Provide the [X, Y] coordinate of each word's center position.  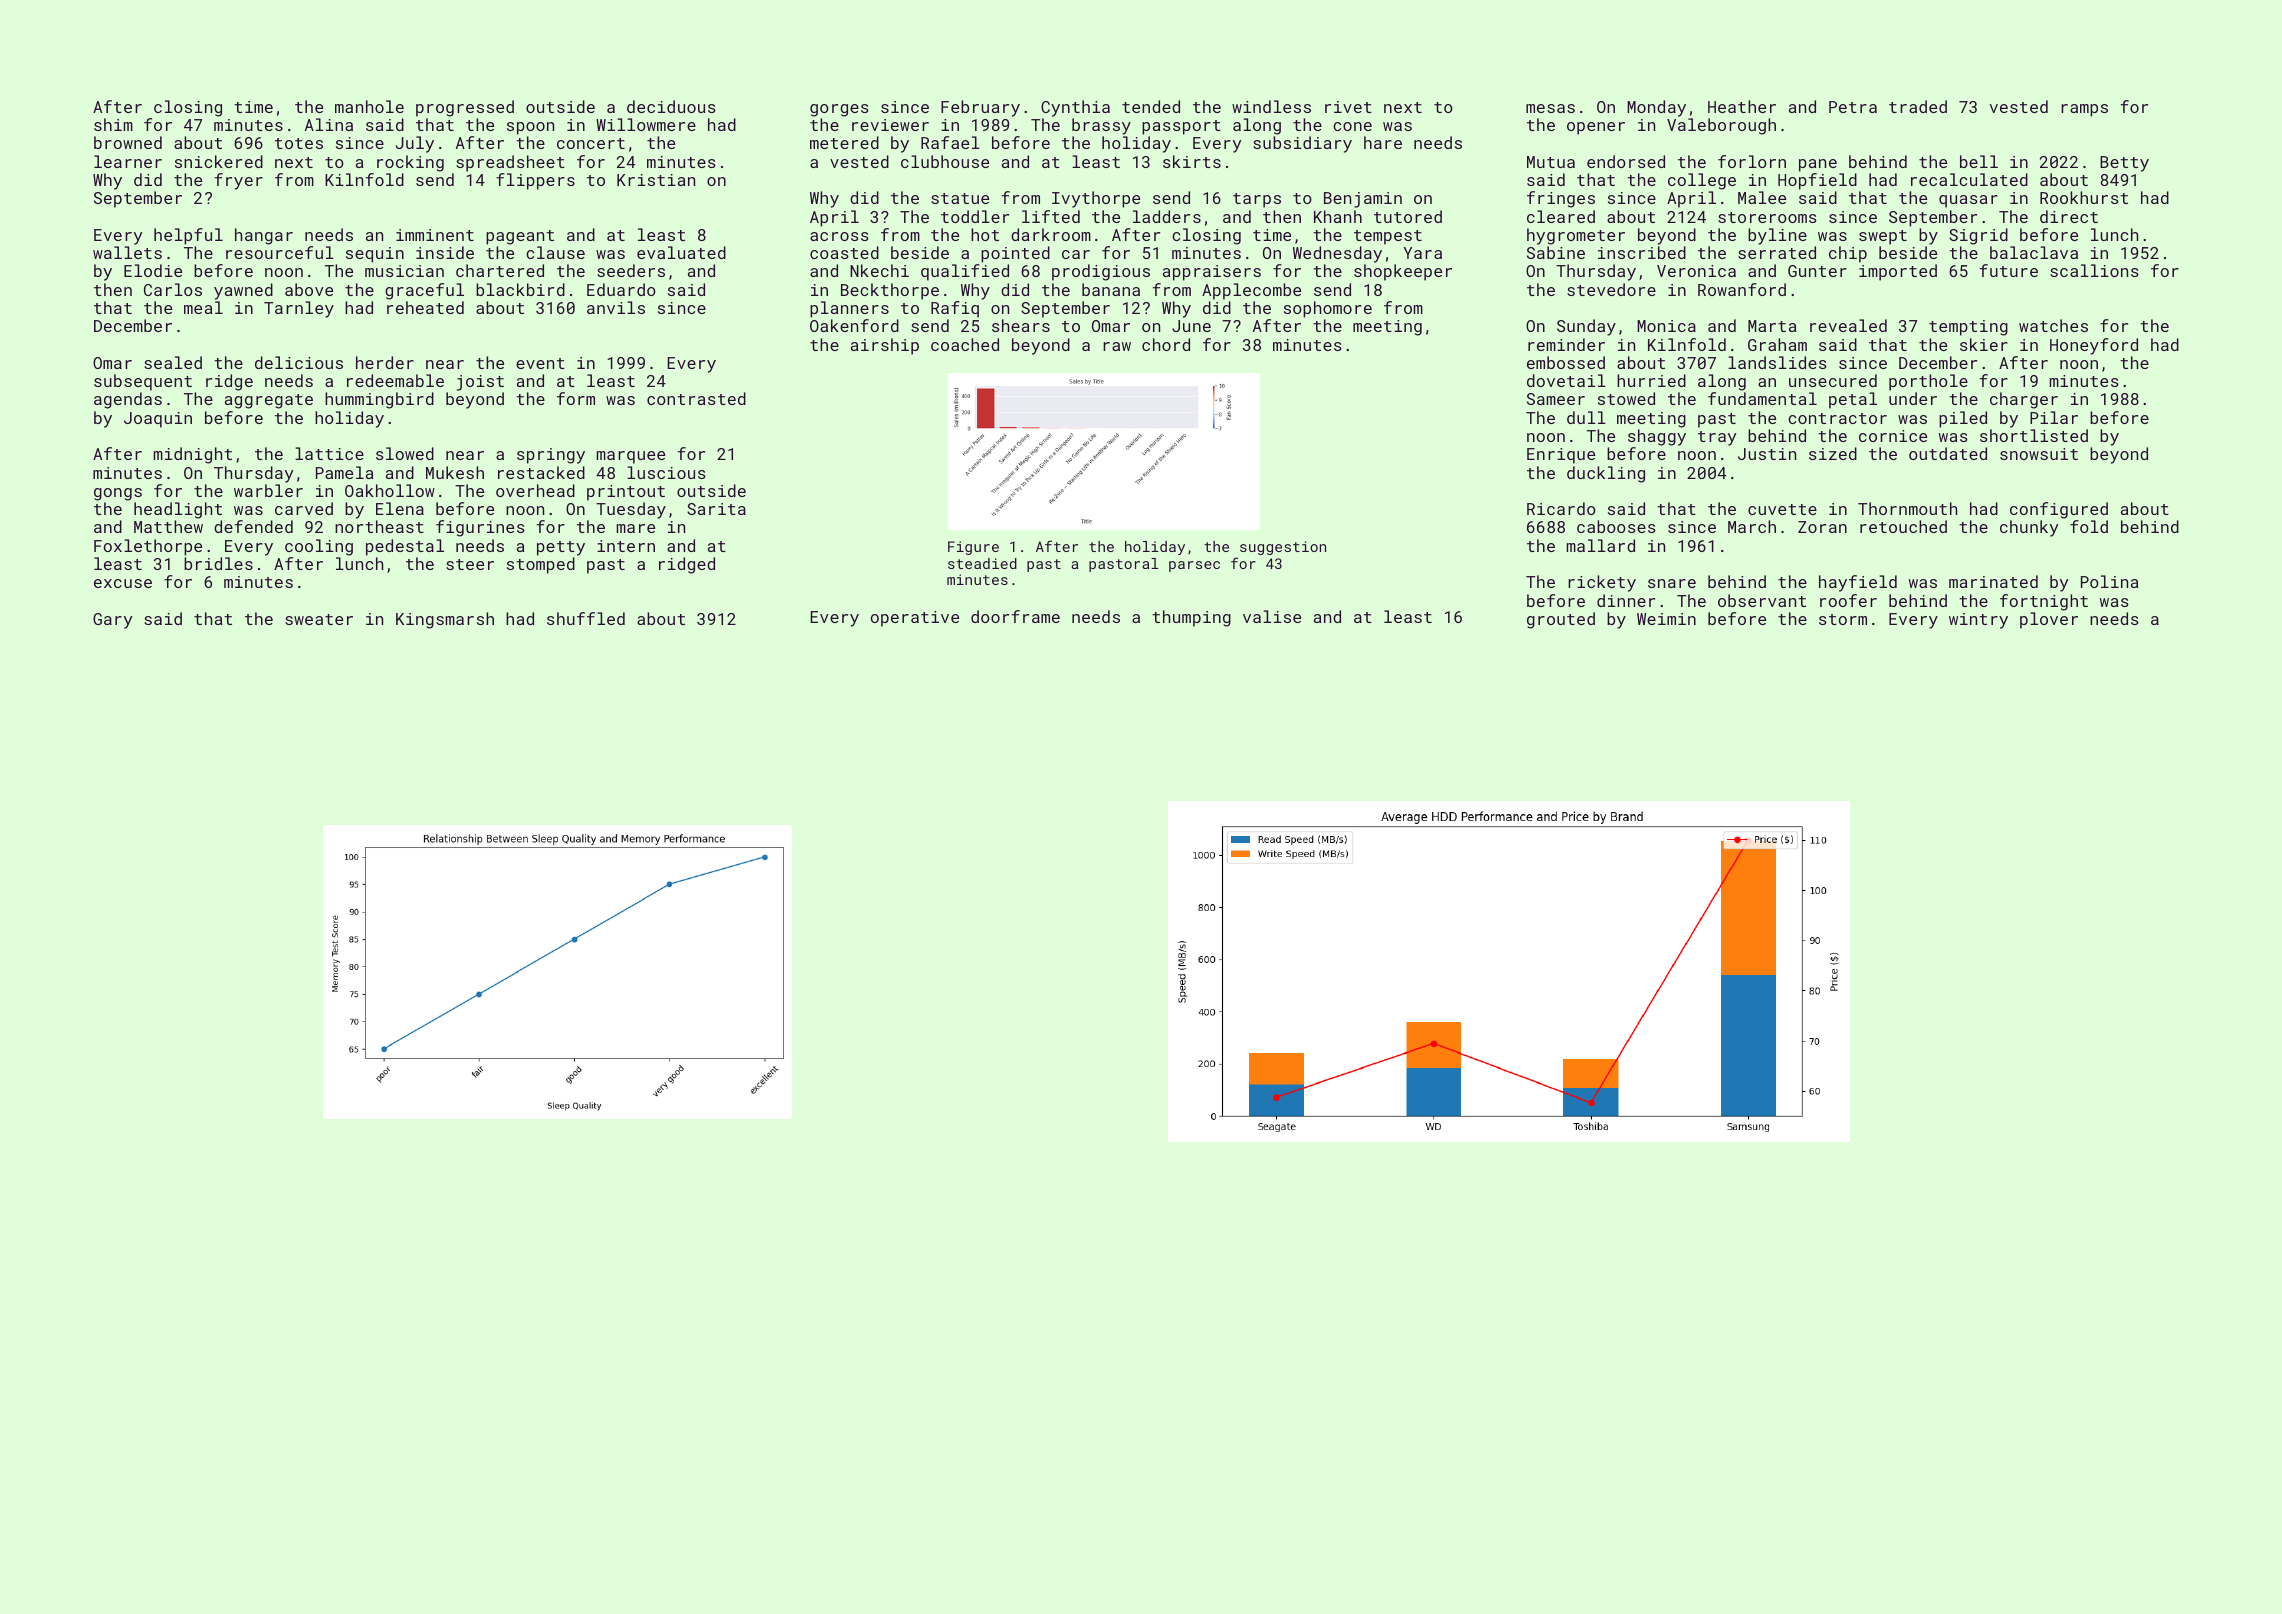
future [2009, 270]
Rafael [950, 142]
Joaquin [158, 420]
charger [2024, 400]
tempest [1388, 237]
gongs [118, 494]
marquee [630, 457]
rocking [410, 163]
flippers [535, 181]
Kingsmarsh [445, 620]
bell [1979, 161]
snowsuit [2039, 454]
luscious [666, 472]
